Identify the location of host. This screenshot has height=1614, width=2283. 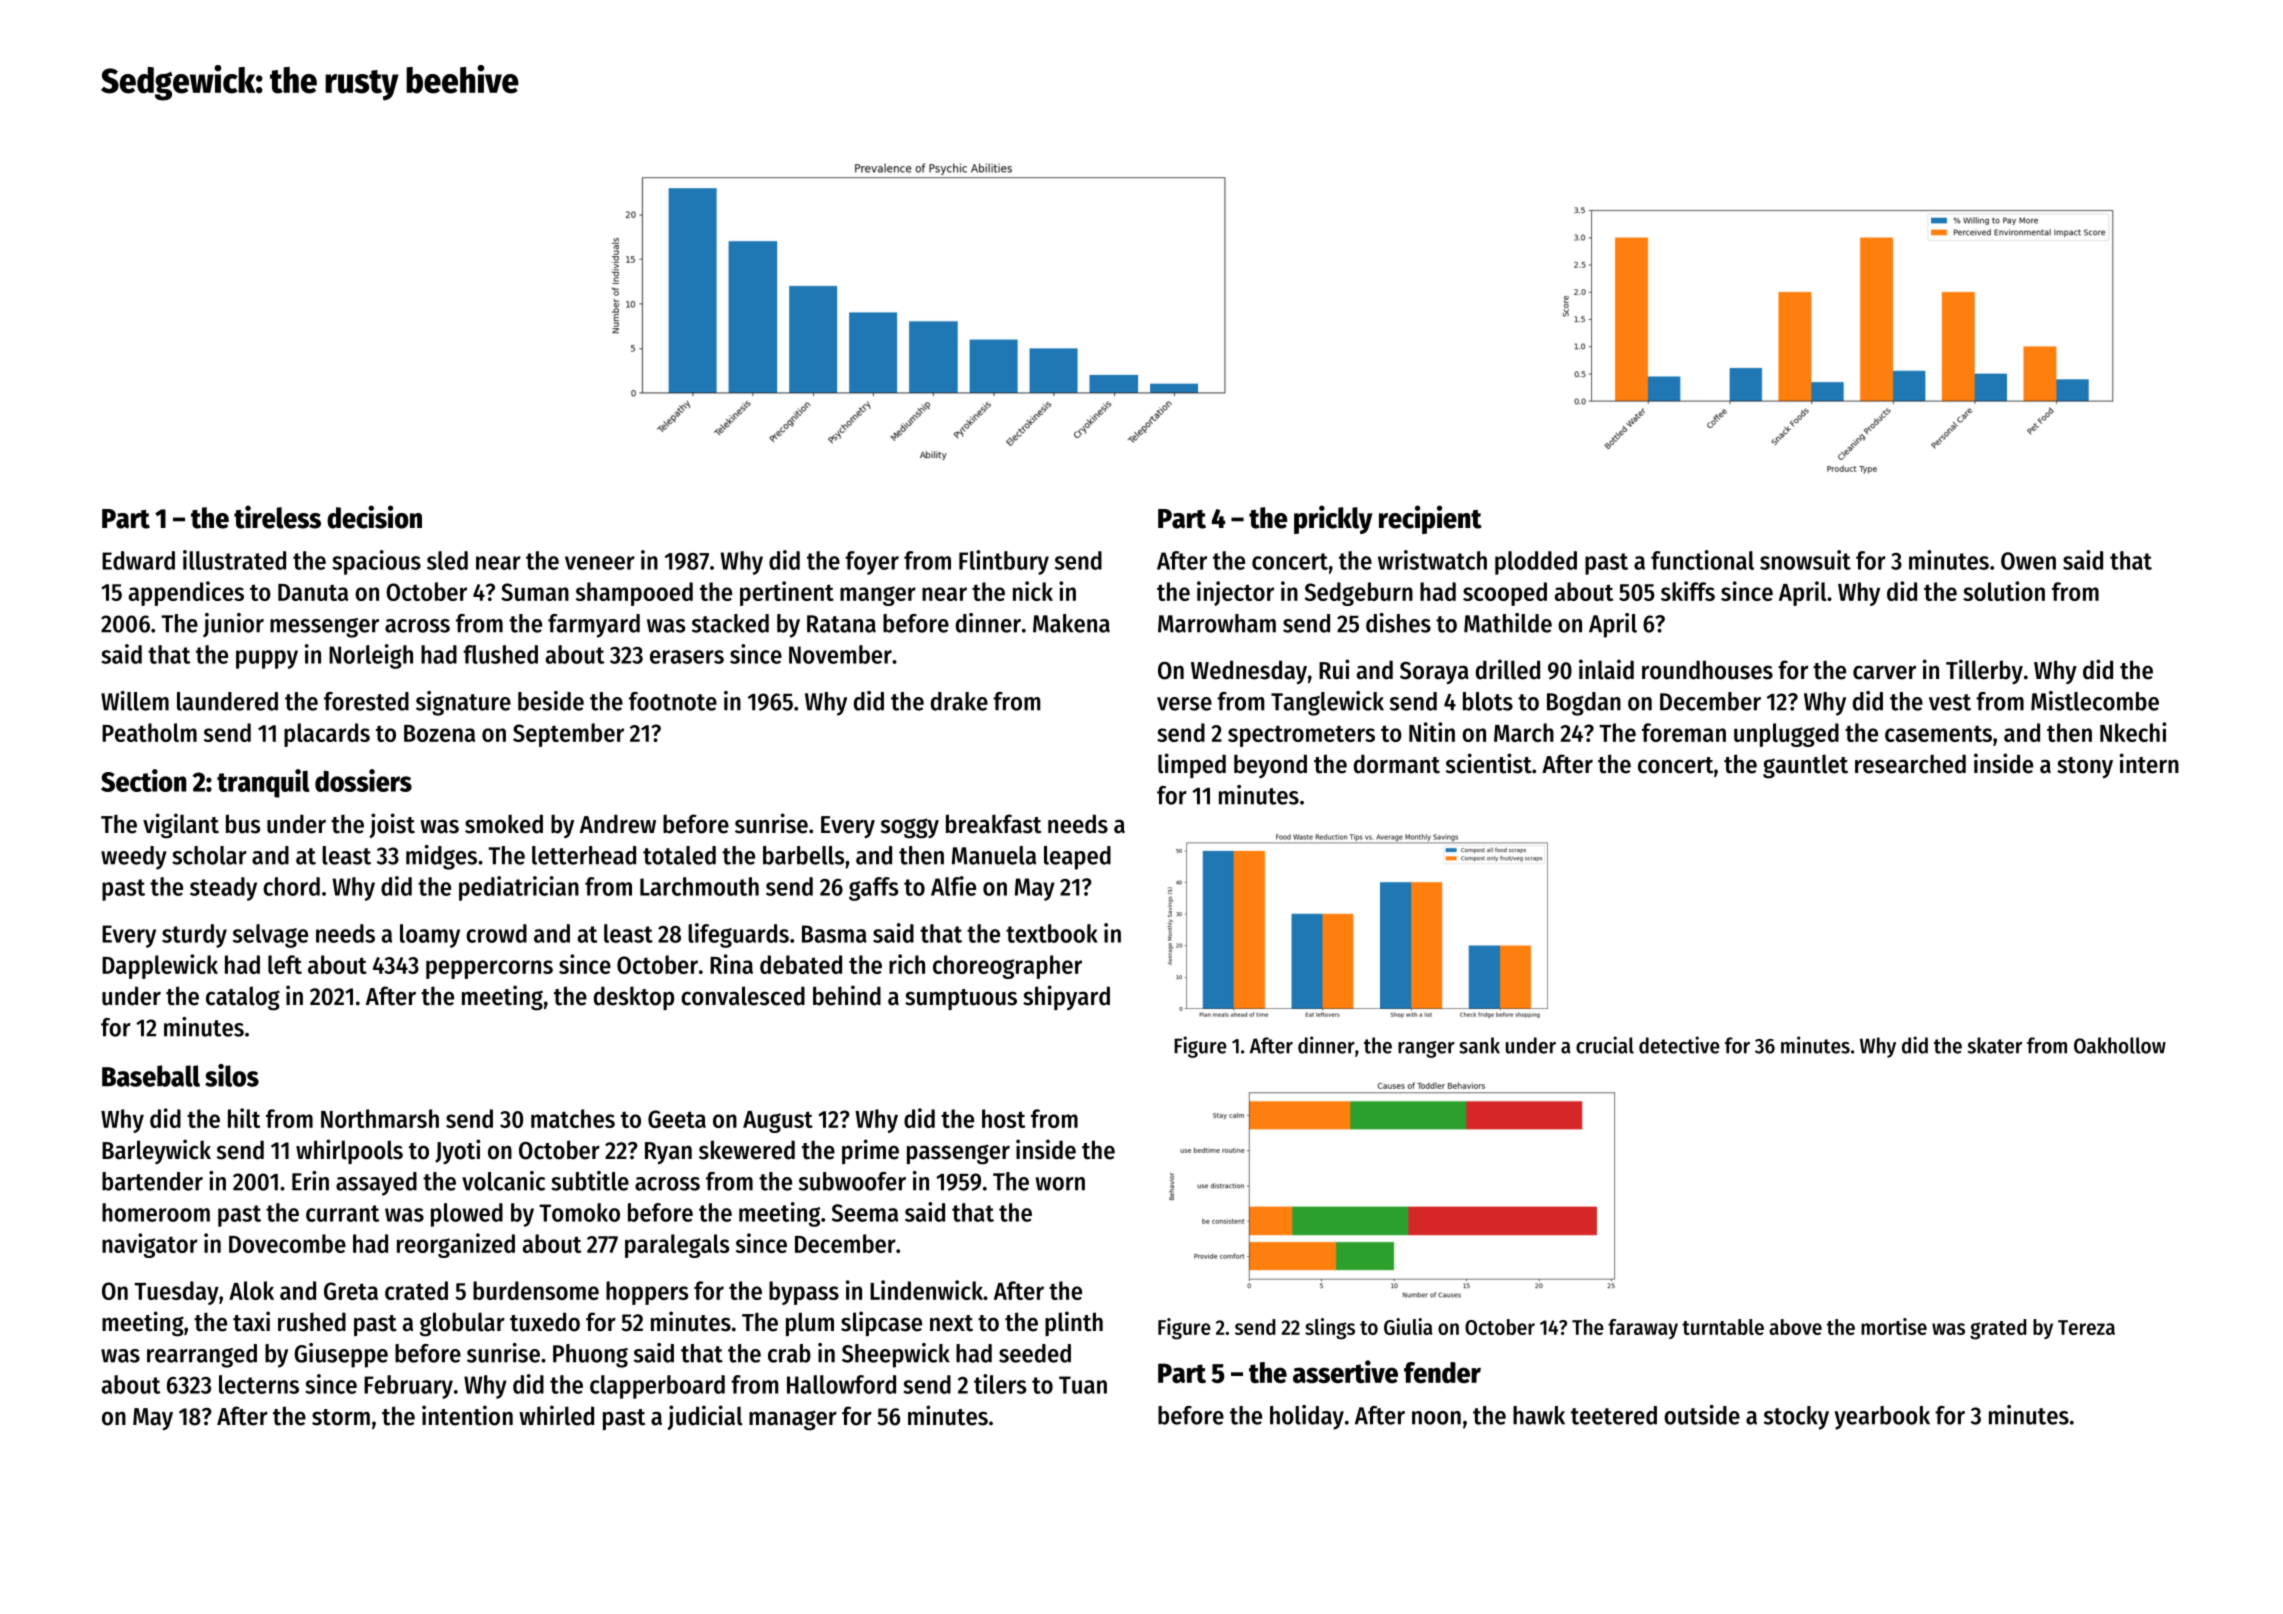
(1003, 1118).
